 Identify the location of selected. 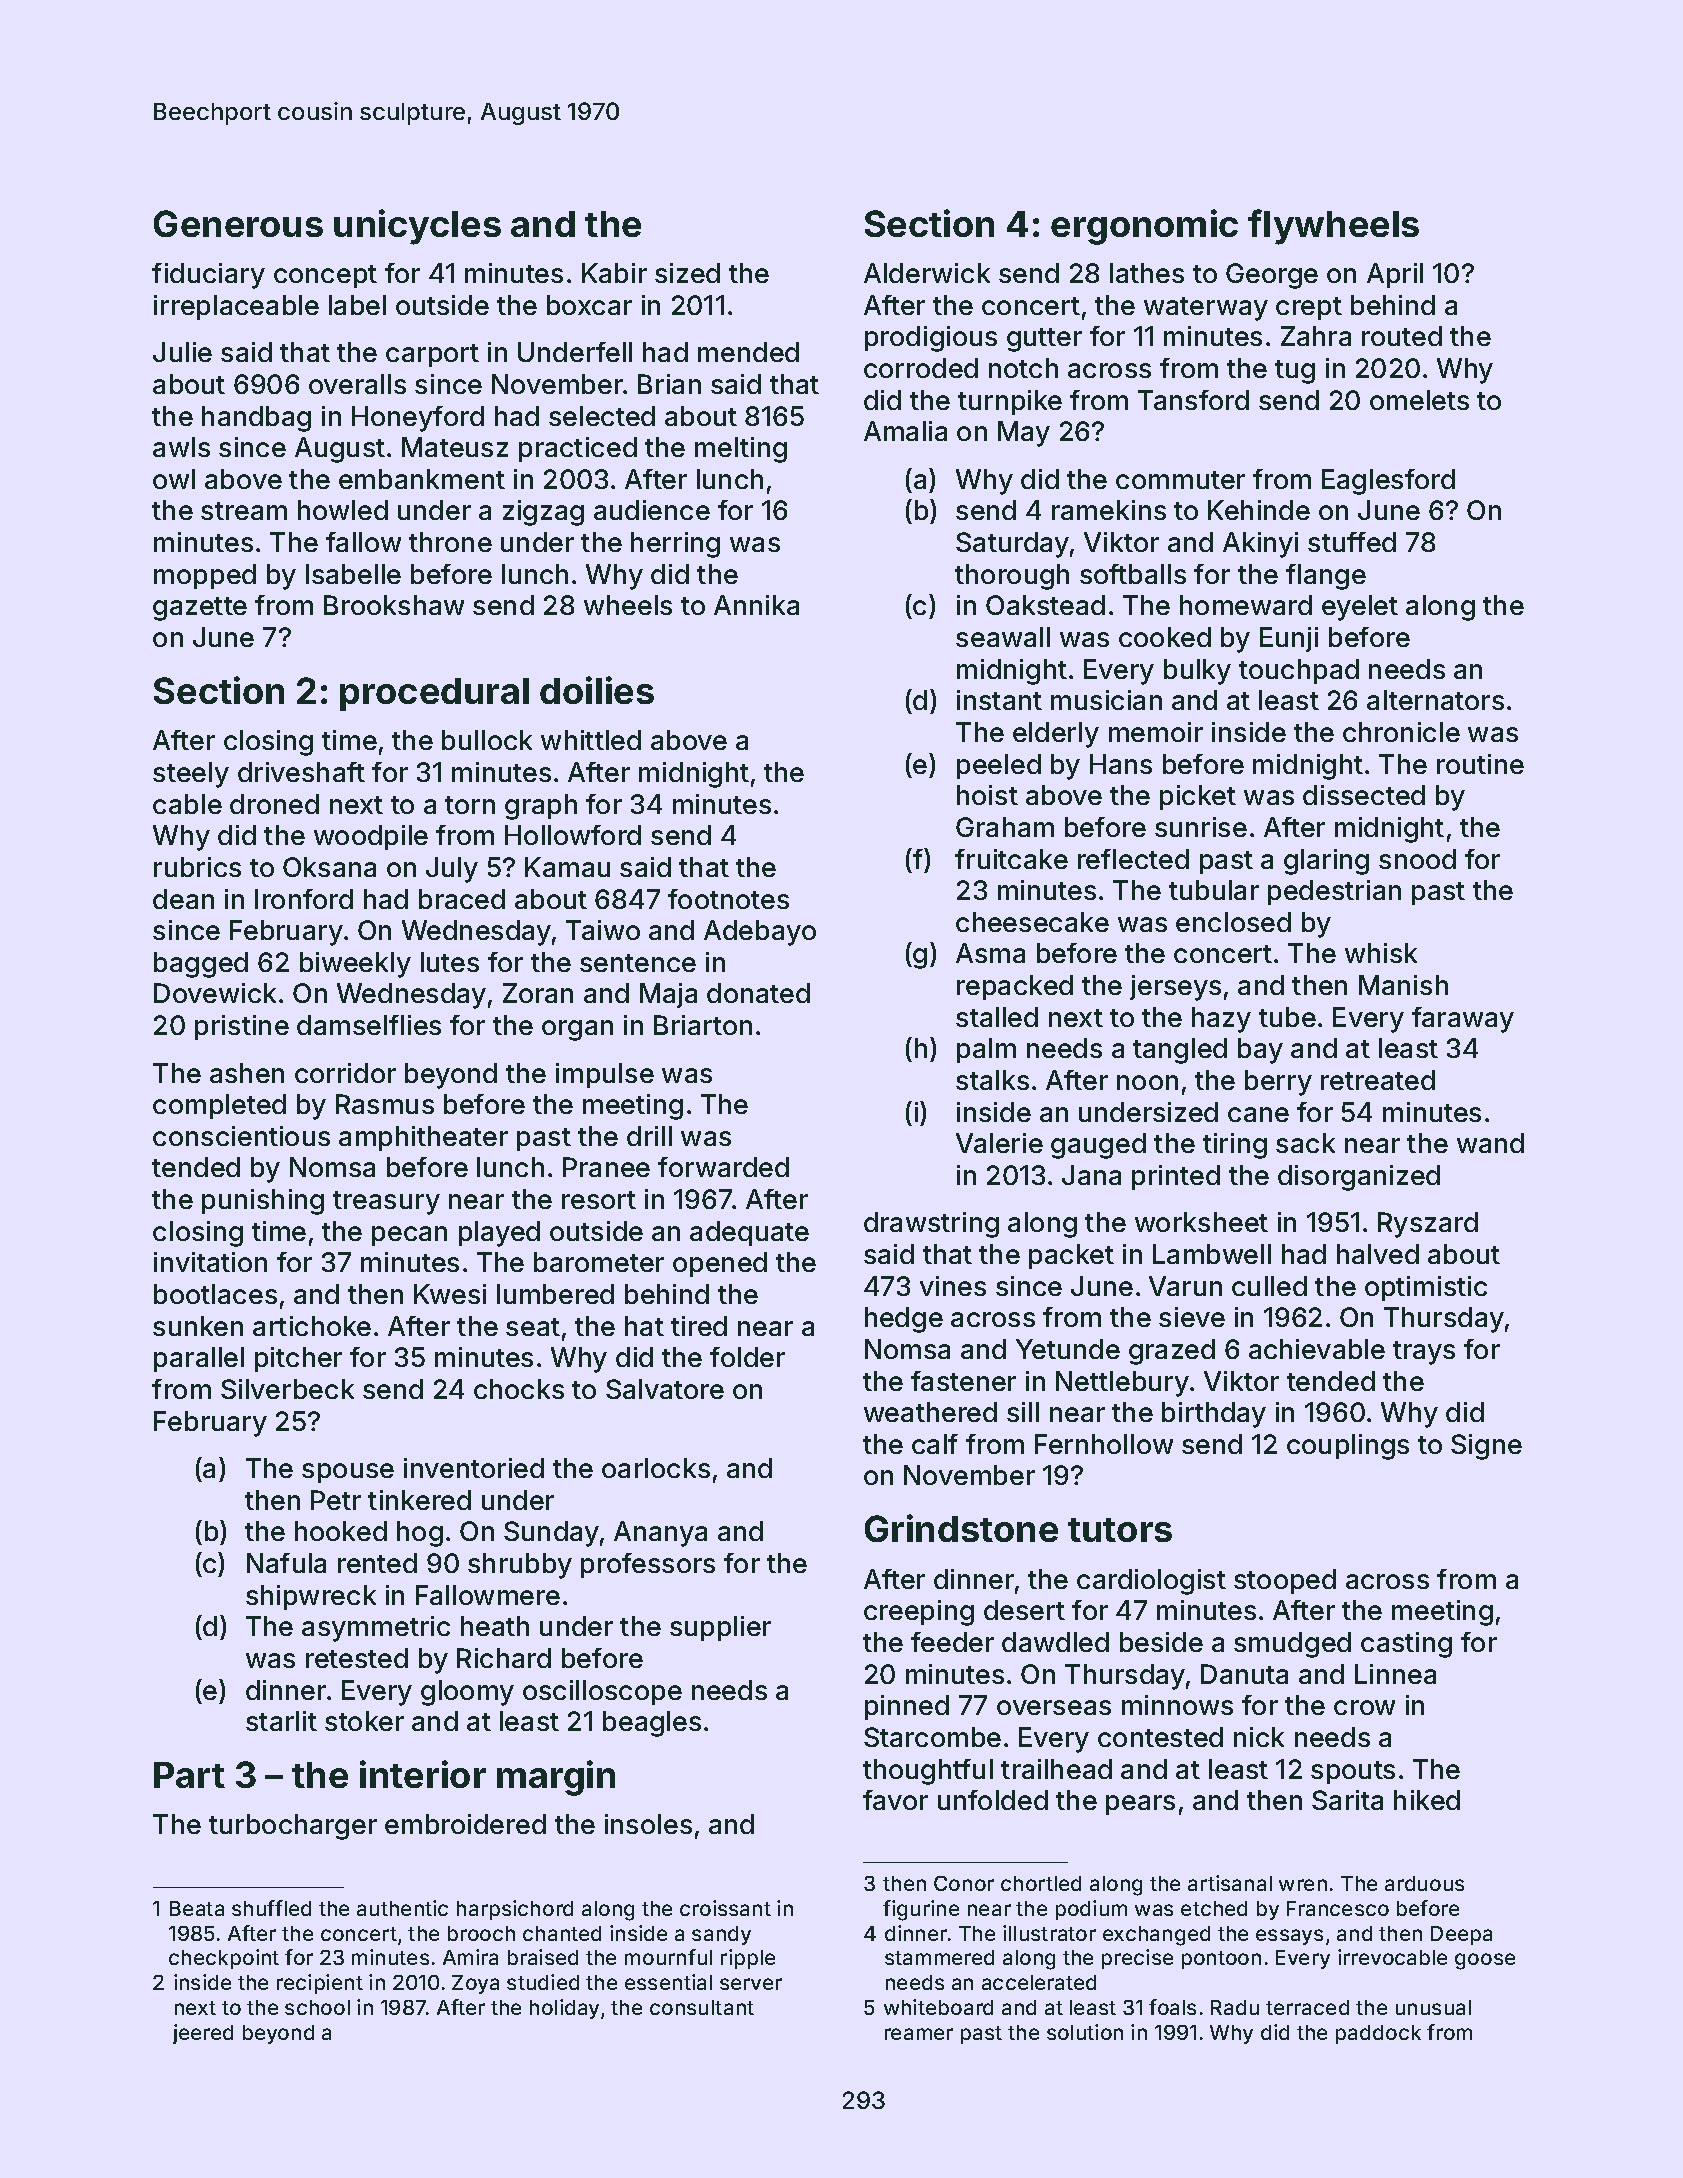
(602, 416).
